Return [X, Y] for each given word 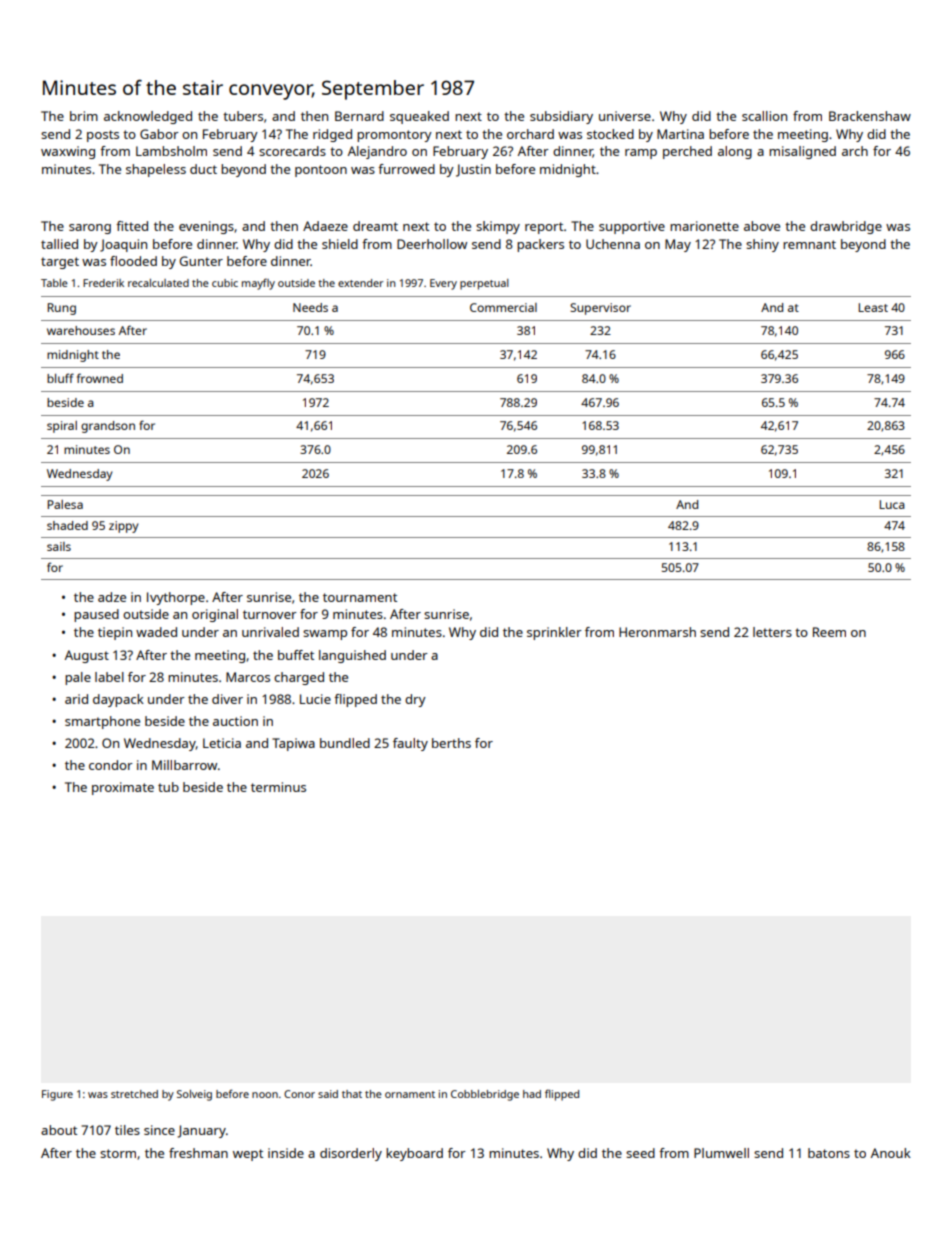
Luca [892, 504]
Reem [829, 632]
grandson [108, 427]
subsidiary [561, 117]
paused [96, 615]
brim [84, 116]
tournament [360, 597]
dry [415, 700]
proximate [123, 788]
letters [772, 632]
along [735, 152]
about [59, 1130]
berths [451, 743]
